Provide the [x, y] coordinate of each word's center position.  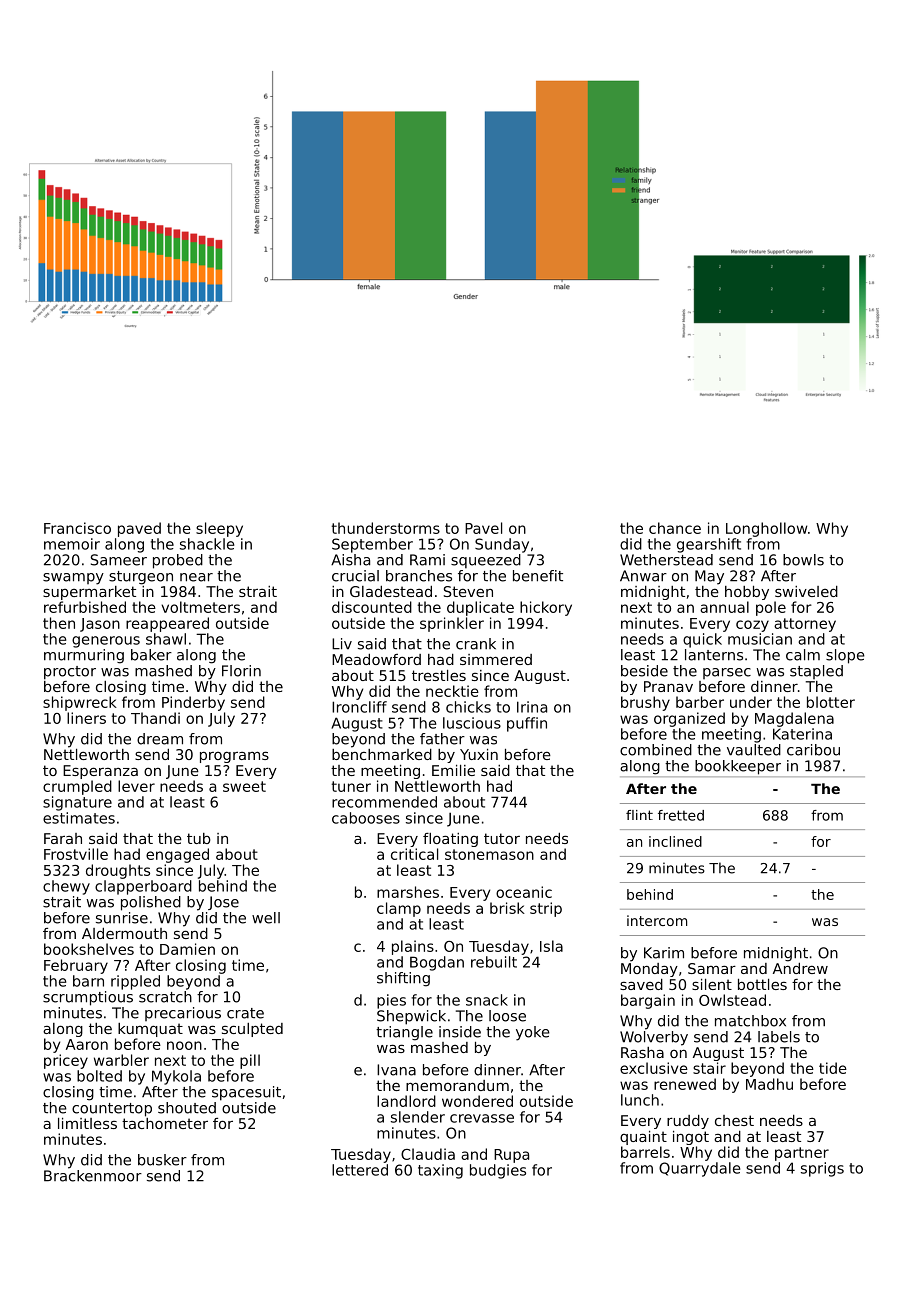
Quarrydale [699, 1169]
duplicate [480, 608]
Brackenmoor [93, 1176]
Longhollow [766, 529]
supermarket [89, 593]
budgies [498, 1171]
